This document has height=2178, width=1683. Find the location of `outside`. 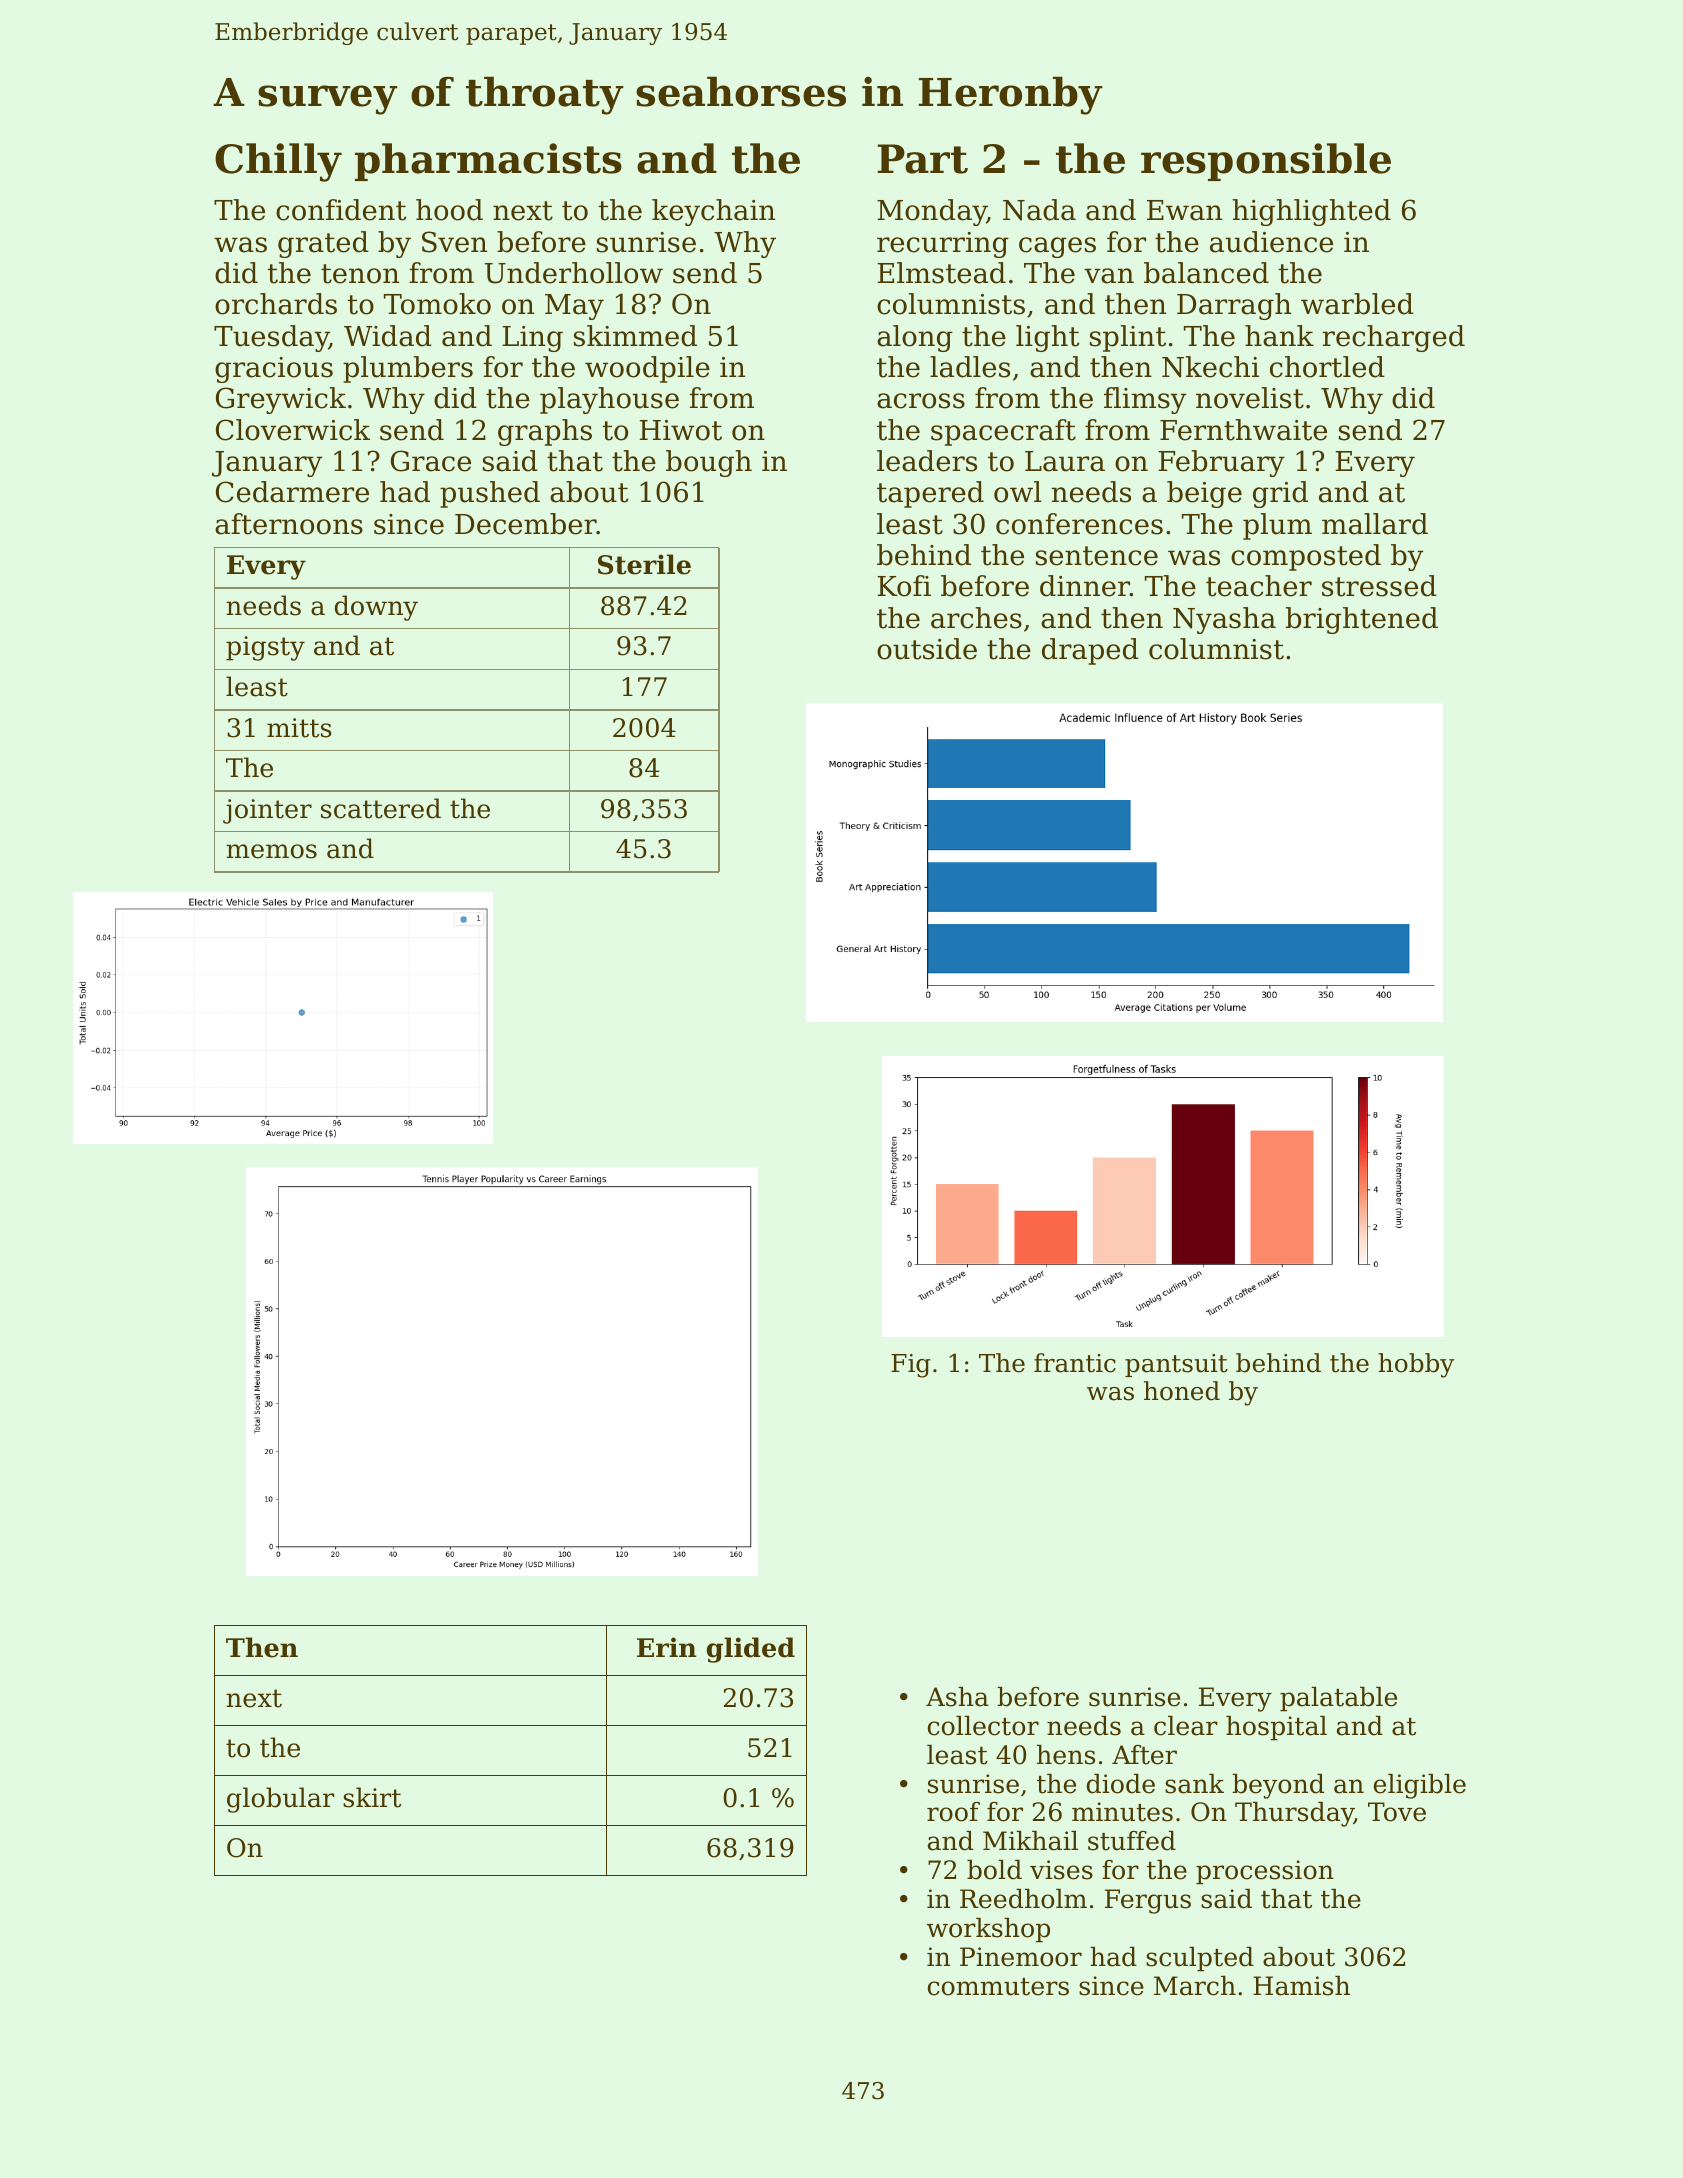

outside is located at coordinates (927, 649).
